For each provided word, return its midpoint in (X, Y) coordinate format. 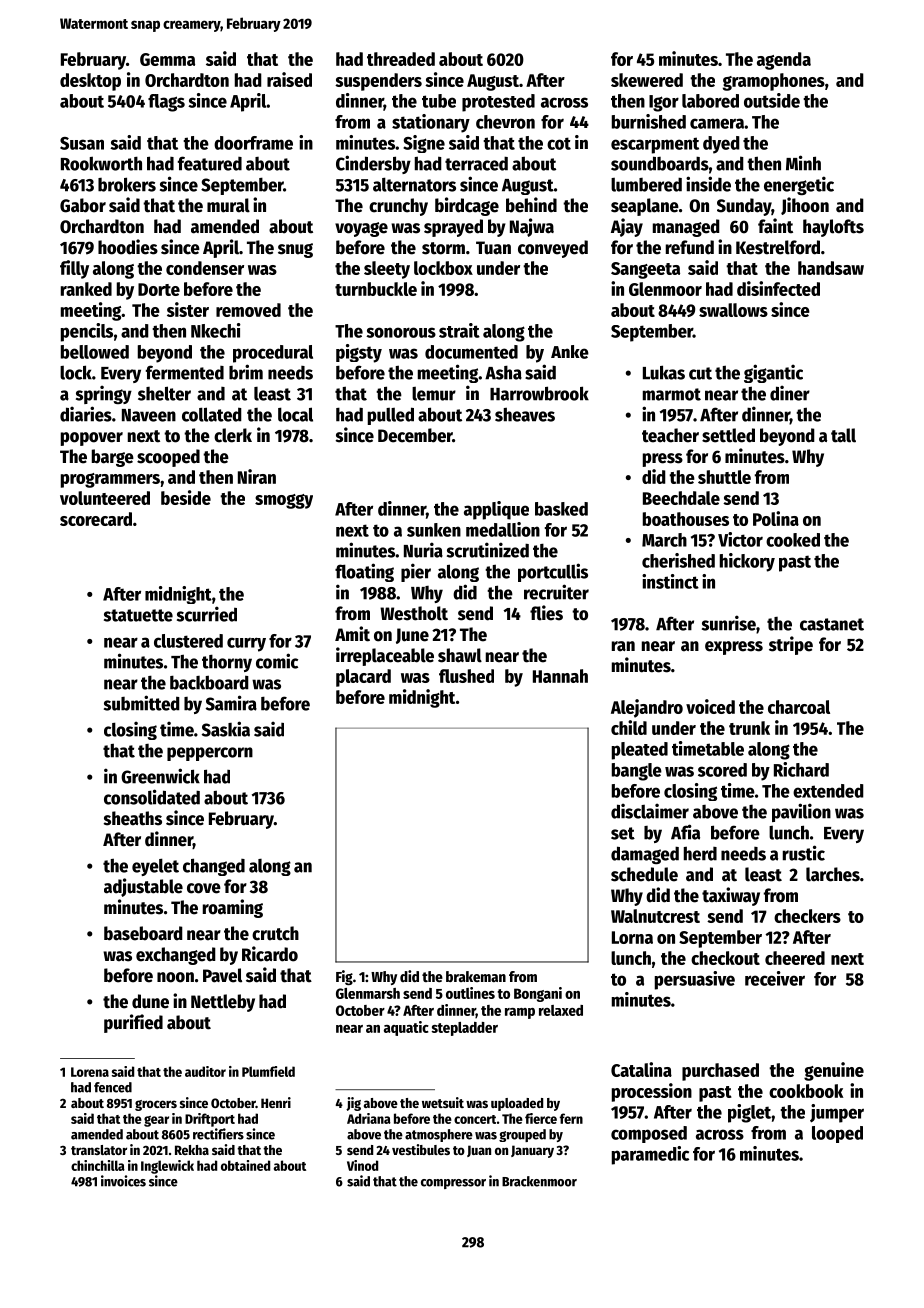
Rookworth (101, 163)
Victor (740, 539)
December (415, 435)
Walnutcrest (655, 916)
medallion (503, 529)
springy (104, 394)
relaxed (561, 1010)
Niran (257, 476)
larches (833, 874)
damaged (645, 855)
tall (843, 435)
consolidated (152, 797)
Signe (424, 144)
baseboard (143, 933)
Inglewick (167, 1167)
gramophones (774, 82)
